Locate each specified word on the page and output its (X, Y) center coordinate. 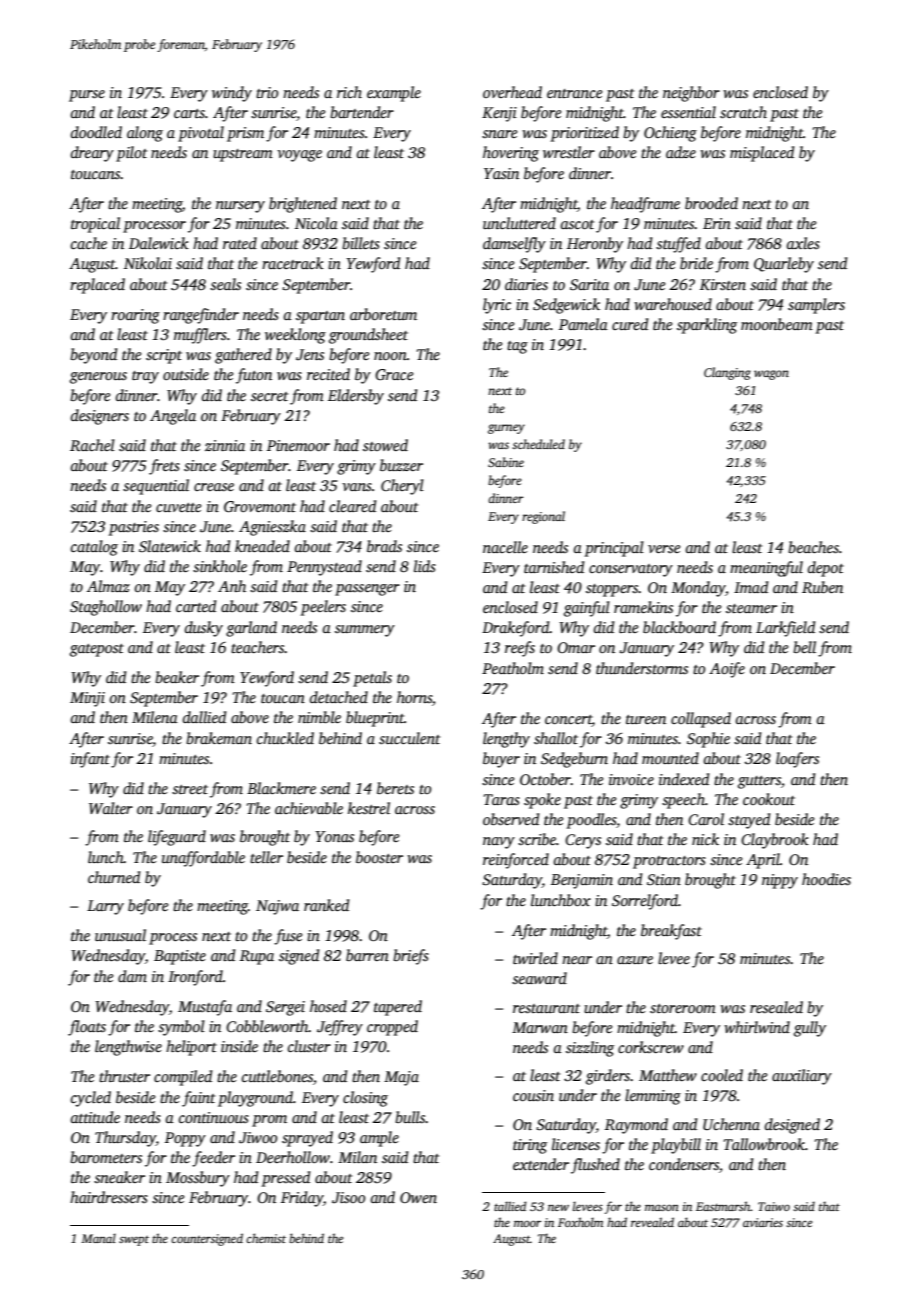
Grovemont (260, 507)
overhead (512, 92)
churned (114, 877)
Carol (706, 819)
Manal (98, 1238)
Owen (418, 1197)
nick (705, 839)
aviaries (763, 1222)
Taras (502, 799)
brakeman (219, 738)
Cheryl (402, 487)
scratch (743, 112)
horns (414, 697)
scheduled (538, 444)
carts (189, 113)
